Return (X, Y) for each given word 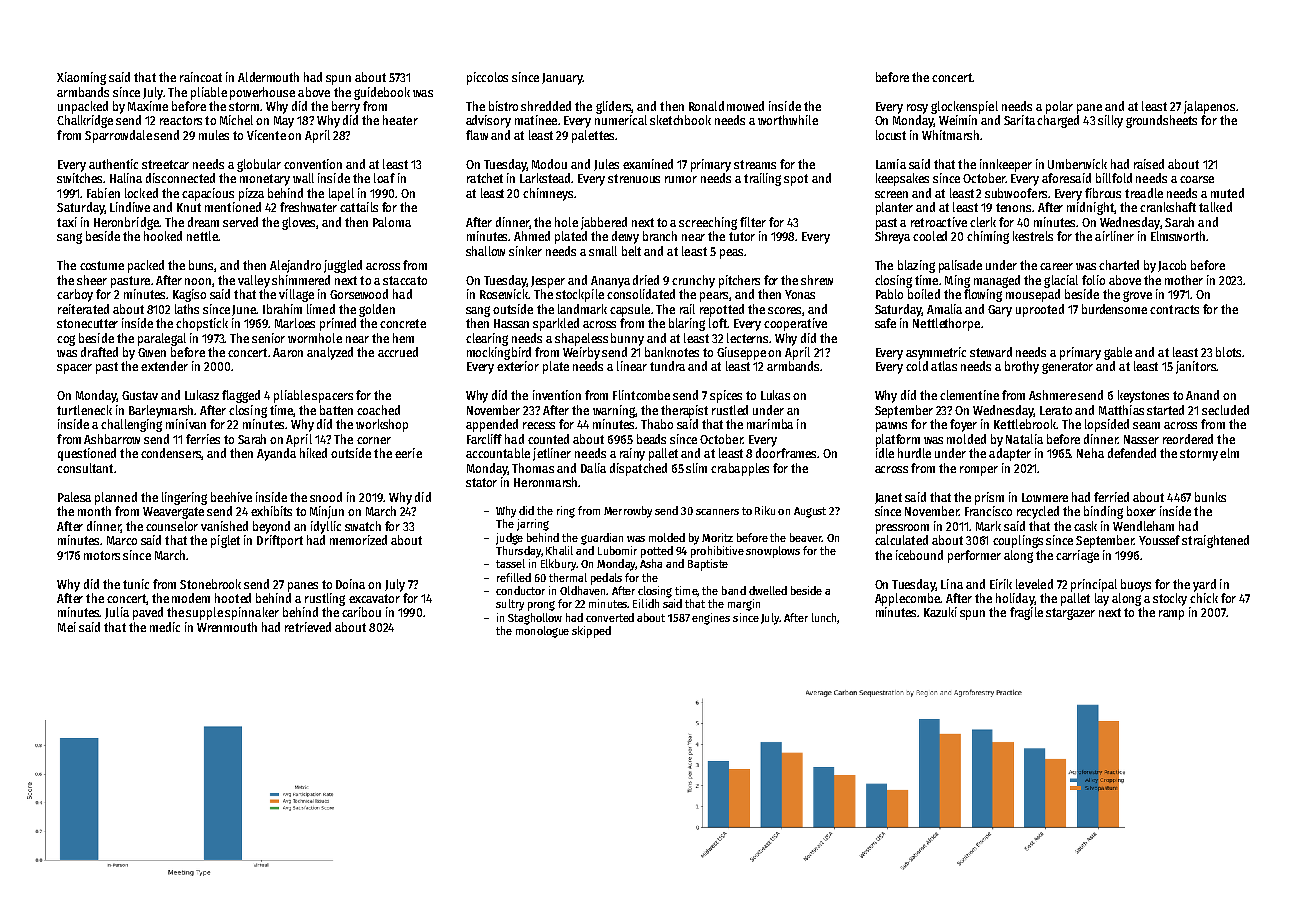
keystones (1143, 396)
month (94, 511)
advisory (488, 121)
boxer (1141, 511)
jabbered (604, 223)
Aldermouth (268, 77)
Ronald (706, 106)
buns (202, 266)
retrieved (308, 627)
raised (1149, 164)
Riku (765, 510)
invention (557, 395)
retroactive (939, 222)
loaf (384, 178)
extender (164, 366)
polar (1059, 107)
